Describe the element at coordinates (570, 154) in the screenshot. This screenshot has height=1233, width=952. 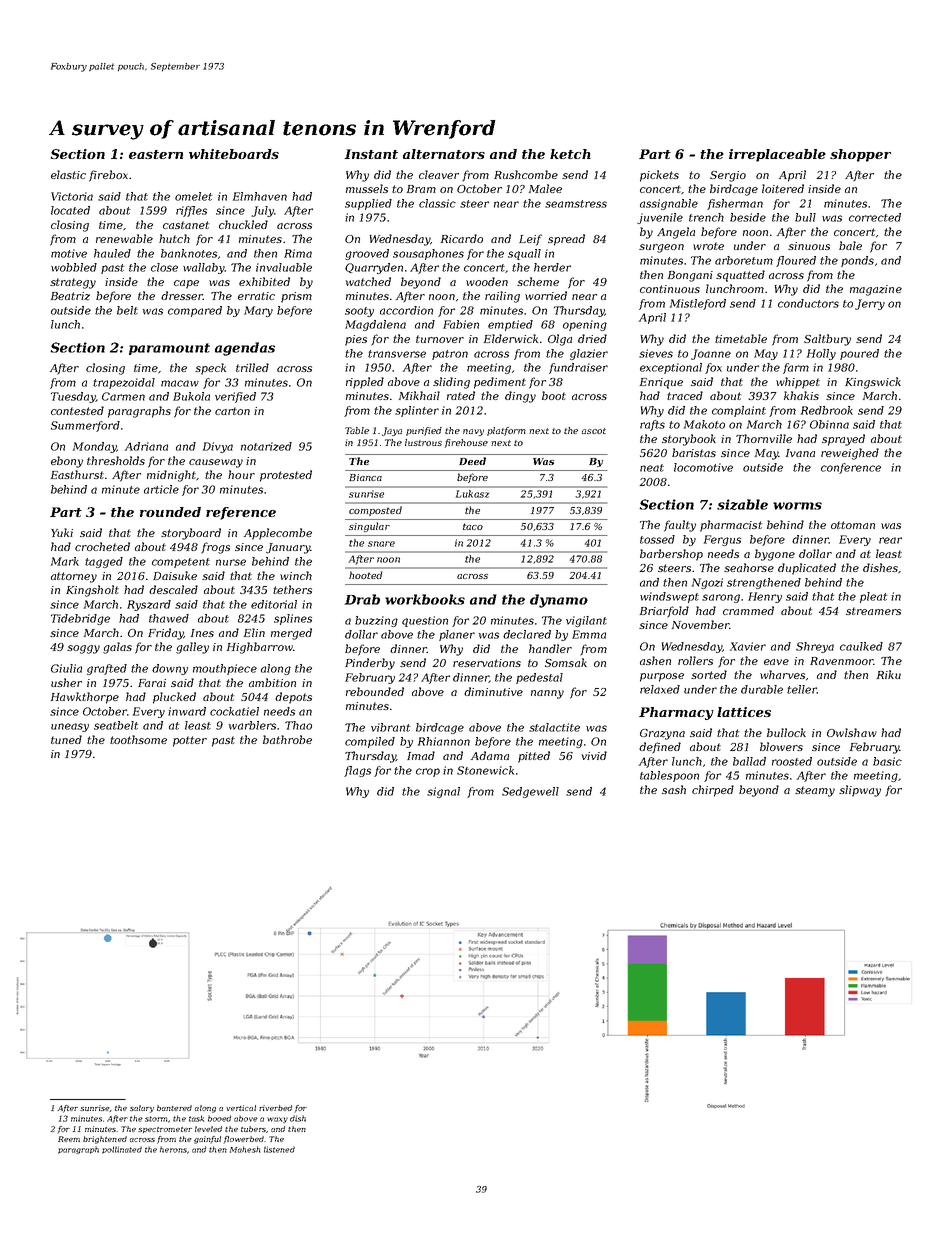
I see `ketch` at that location.
